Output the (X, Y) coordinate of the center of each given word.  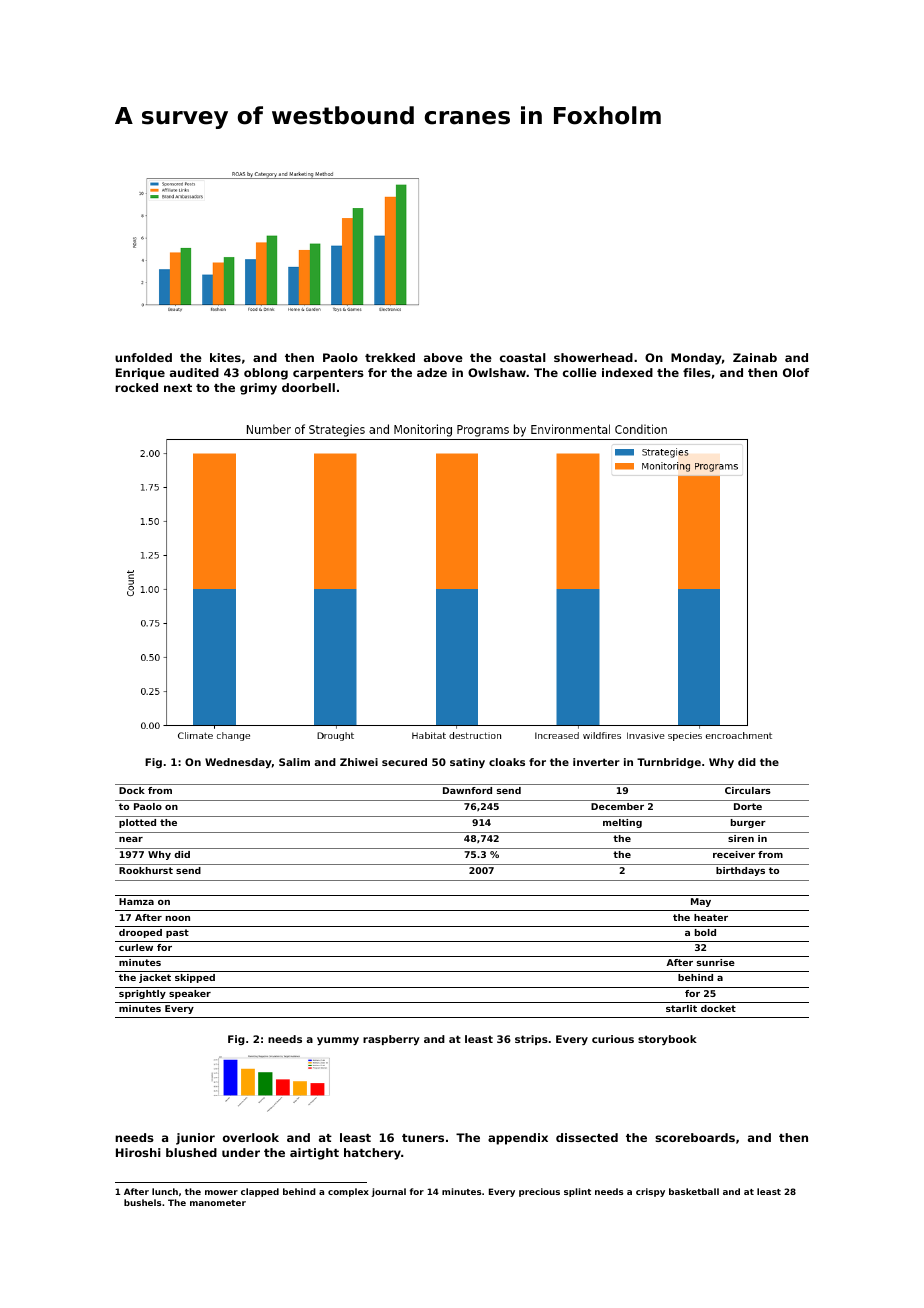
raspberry (391, 1040)
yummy (338, 1041)
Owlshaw (497, 372)
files (697, 372)
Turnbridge (669, 763)
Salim (294, 762)
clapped (260, 1192)
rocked (136, 387)
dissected (587, 1137)
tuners (423, 1138)
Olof (796, 372)
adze (432, 372)
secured (404, 762)
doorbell (308, 387)
